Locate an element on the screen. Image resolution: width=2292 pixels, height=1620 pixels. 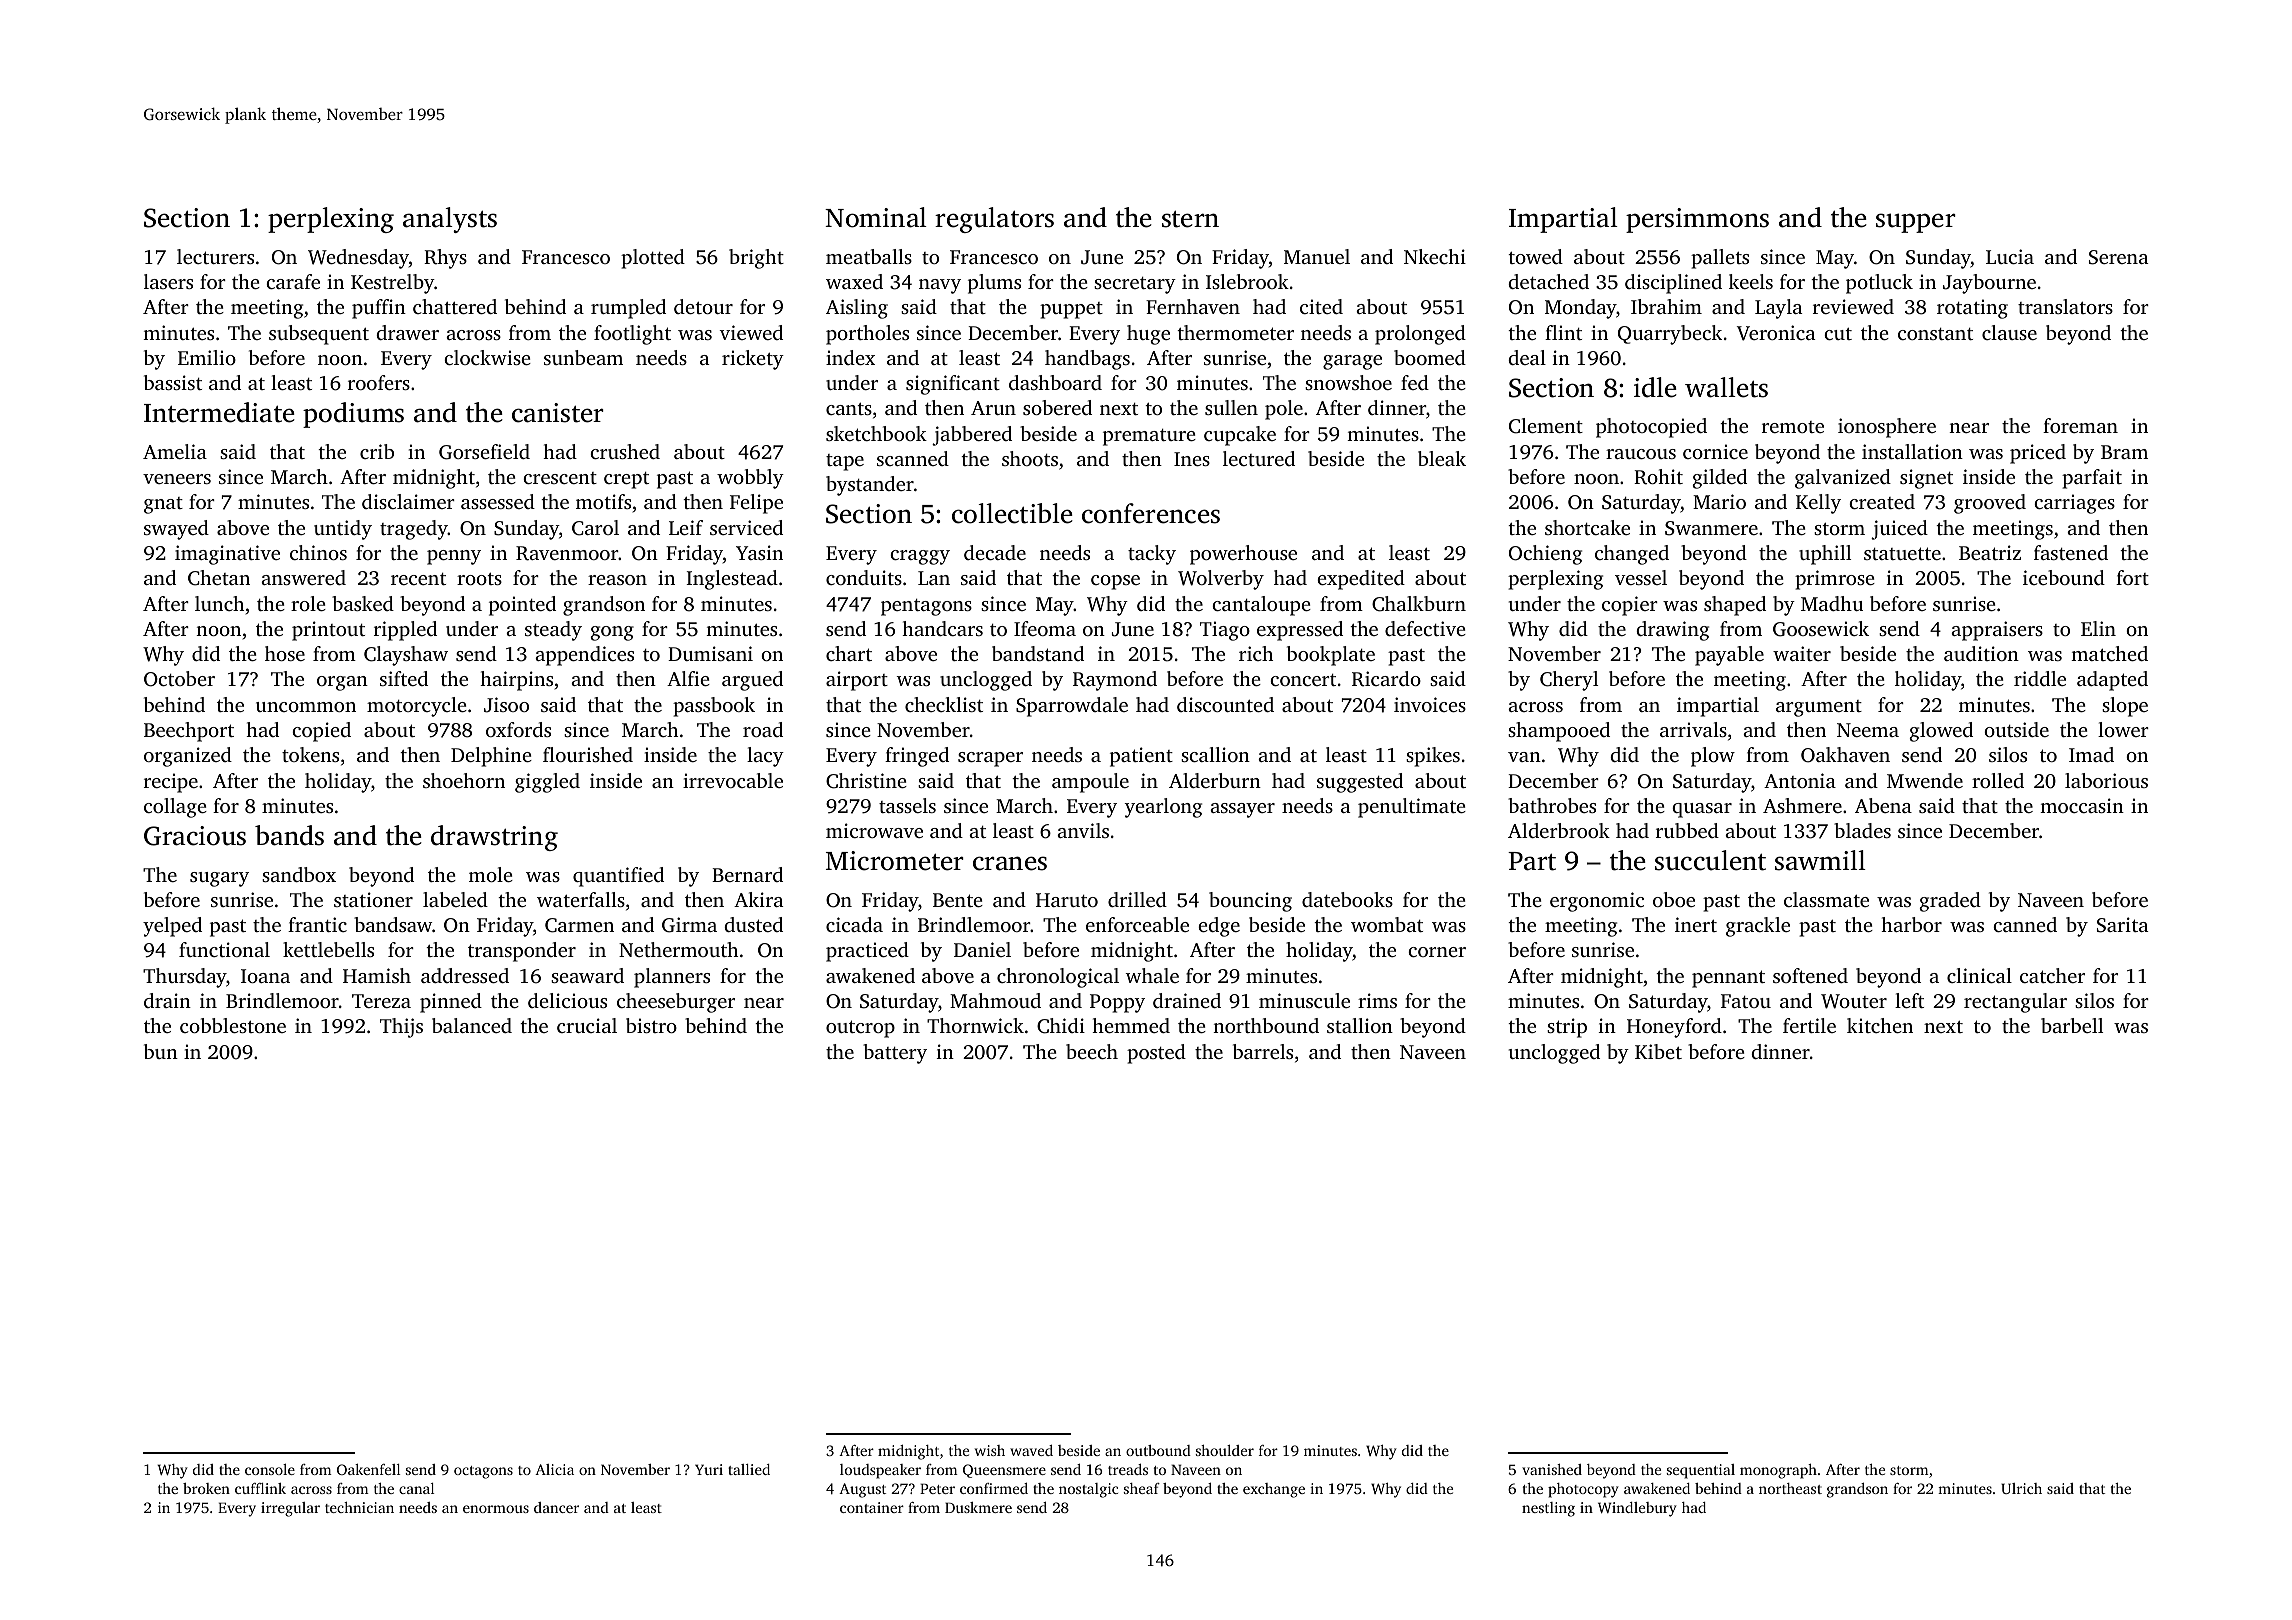
stationer is located at coordinates (373, 899).
